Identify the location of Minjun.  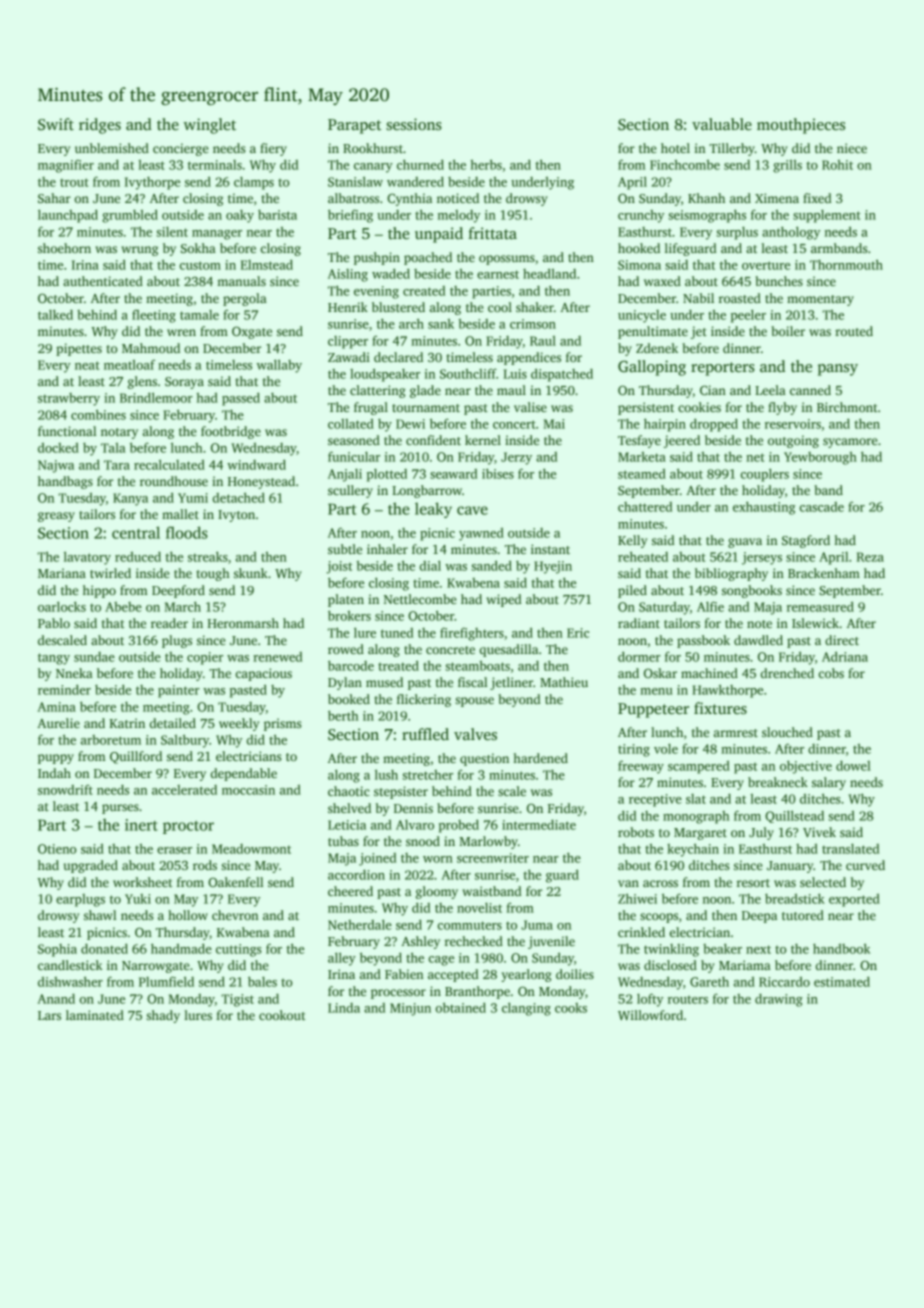
(410, 1009).
